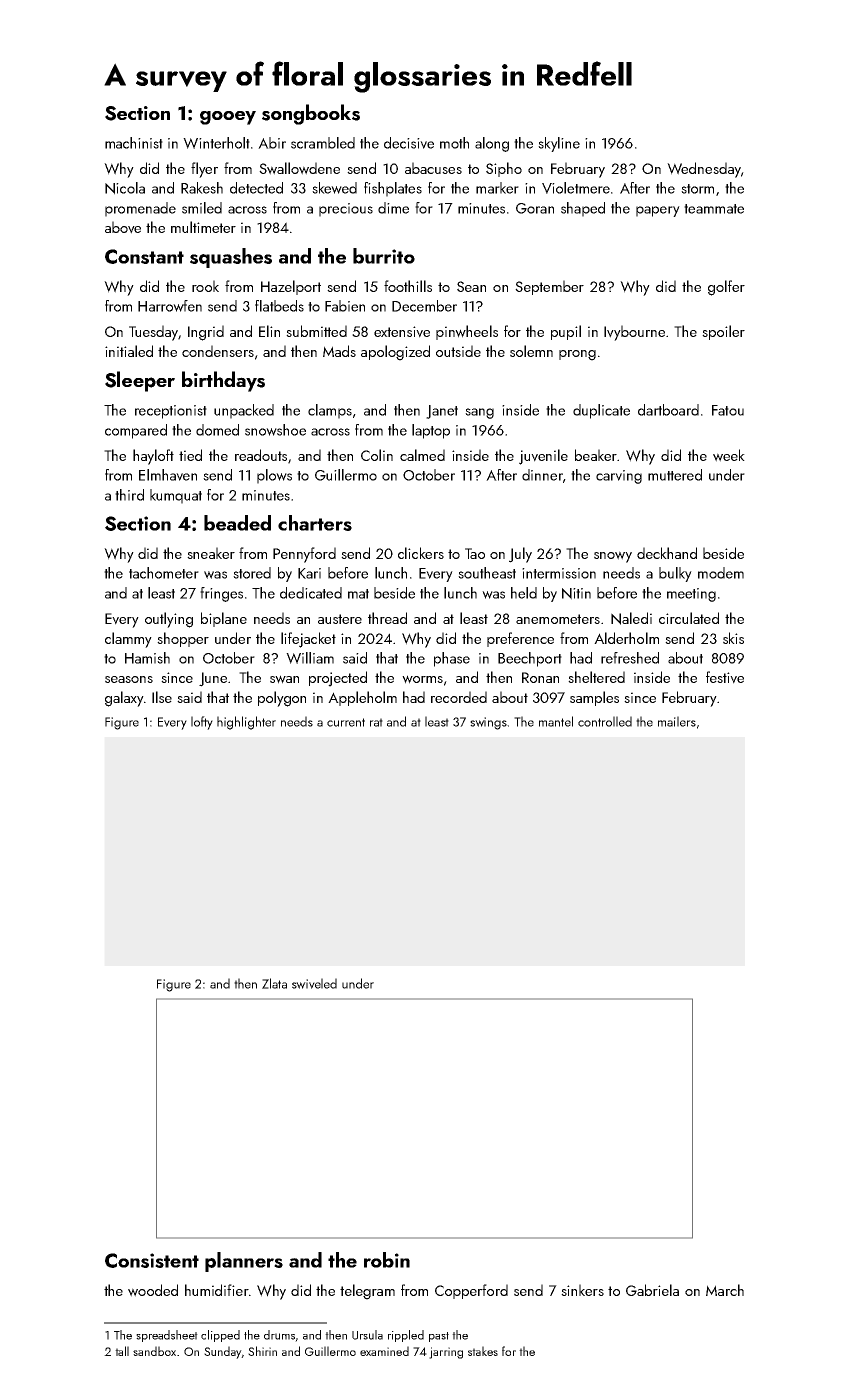 This document has width=849, height=1400. I want to click on swiveled, so click(314, 983).
